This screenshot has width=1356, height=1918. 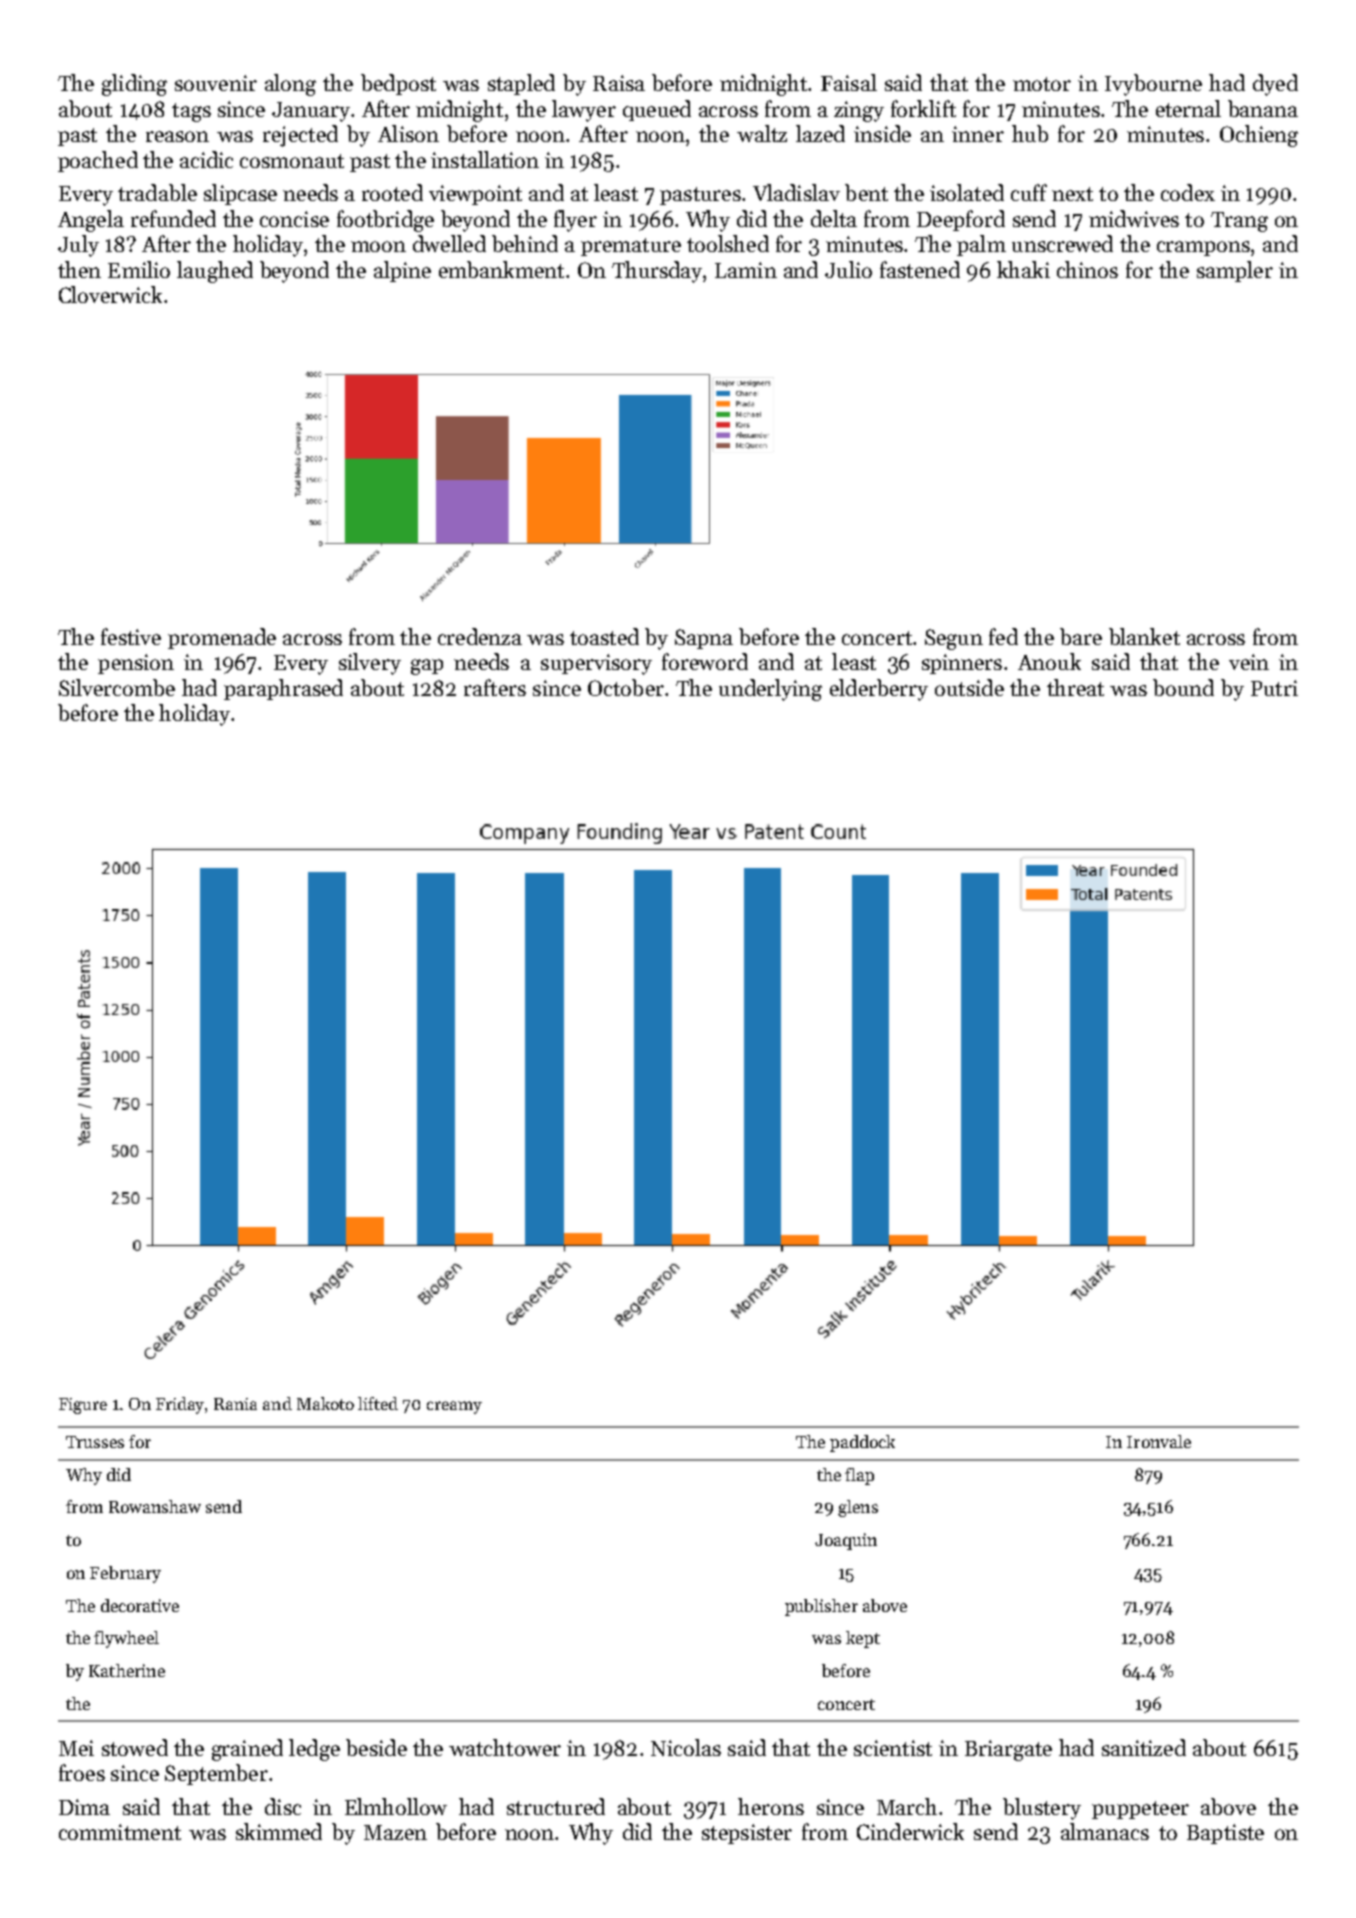 I want to click on chinos, so click(x=1087, y=269).
